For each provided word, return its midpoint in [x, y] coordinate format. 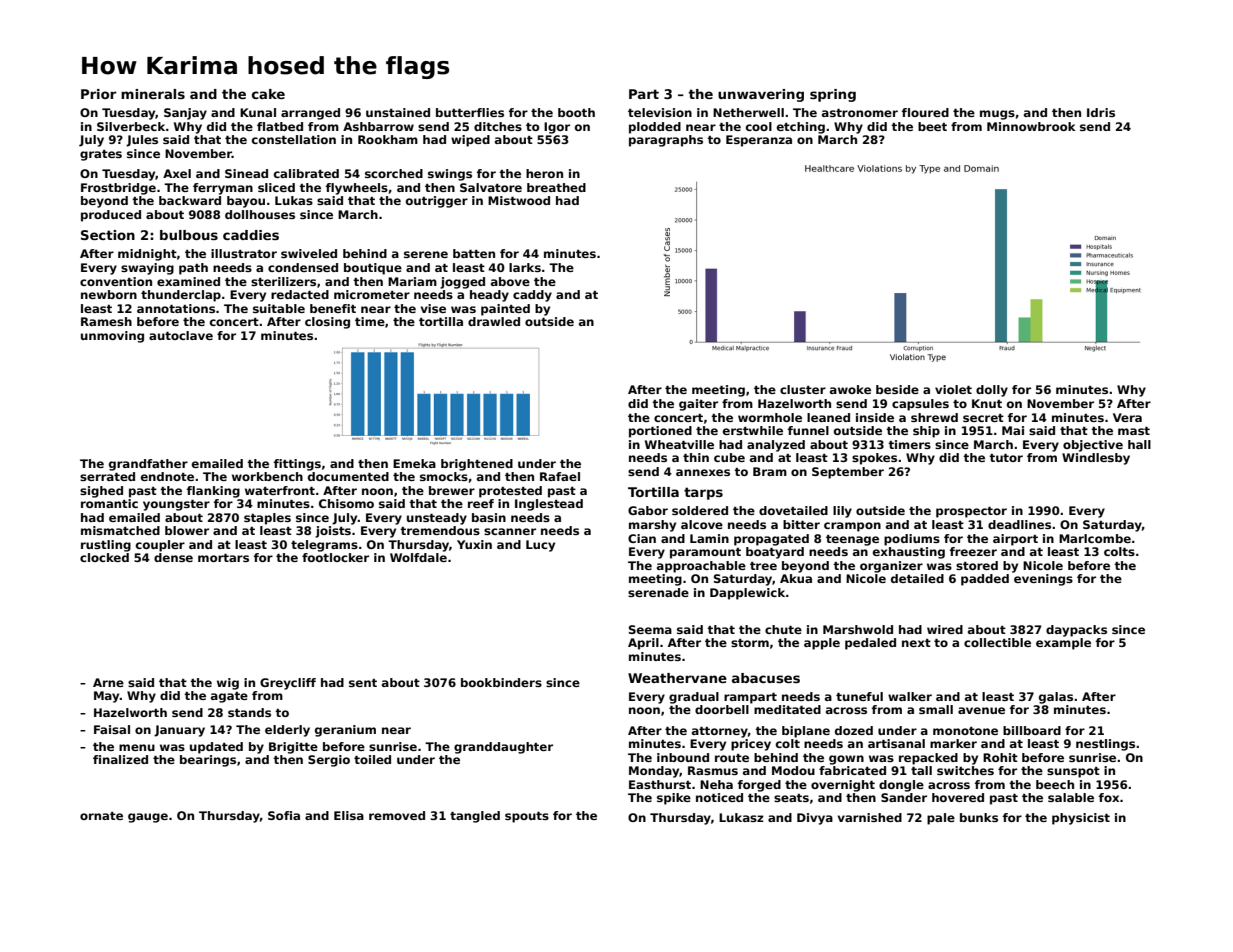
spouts [527, 817]
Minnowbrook [1031, 126]
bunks [979, 817]
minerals [153, 94]
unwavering [761, 95]
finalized [120, 759]
